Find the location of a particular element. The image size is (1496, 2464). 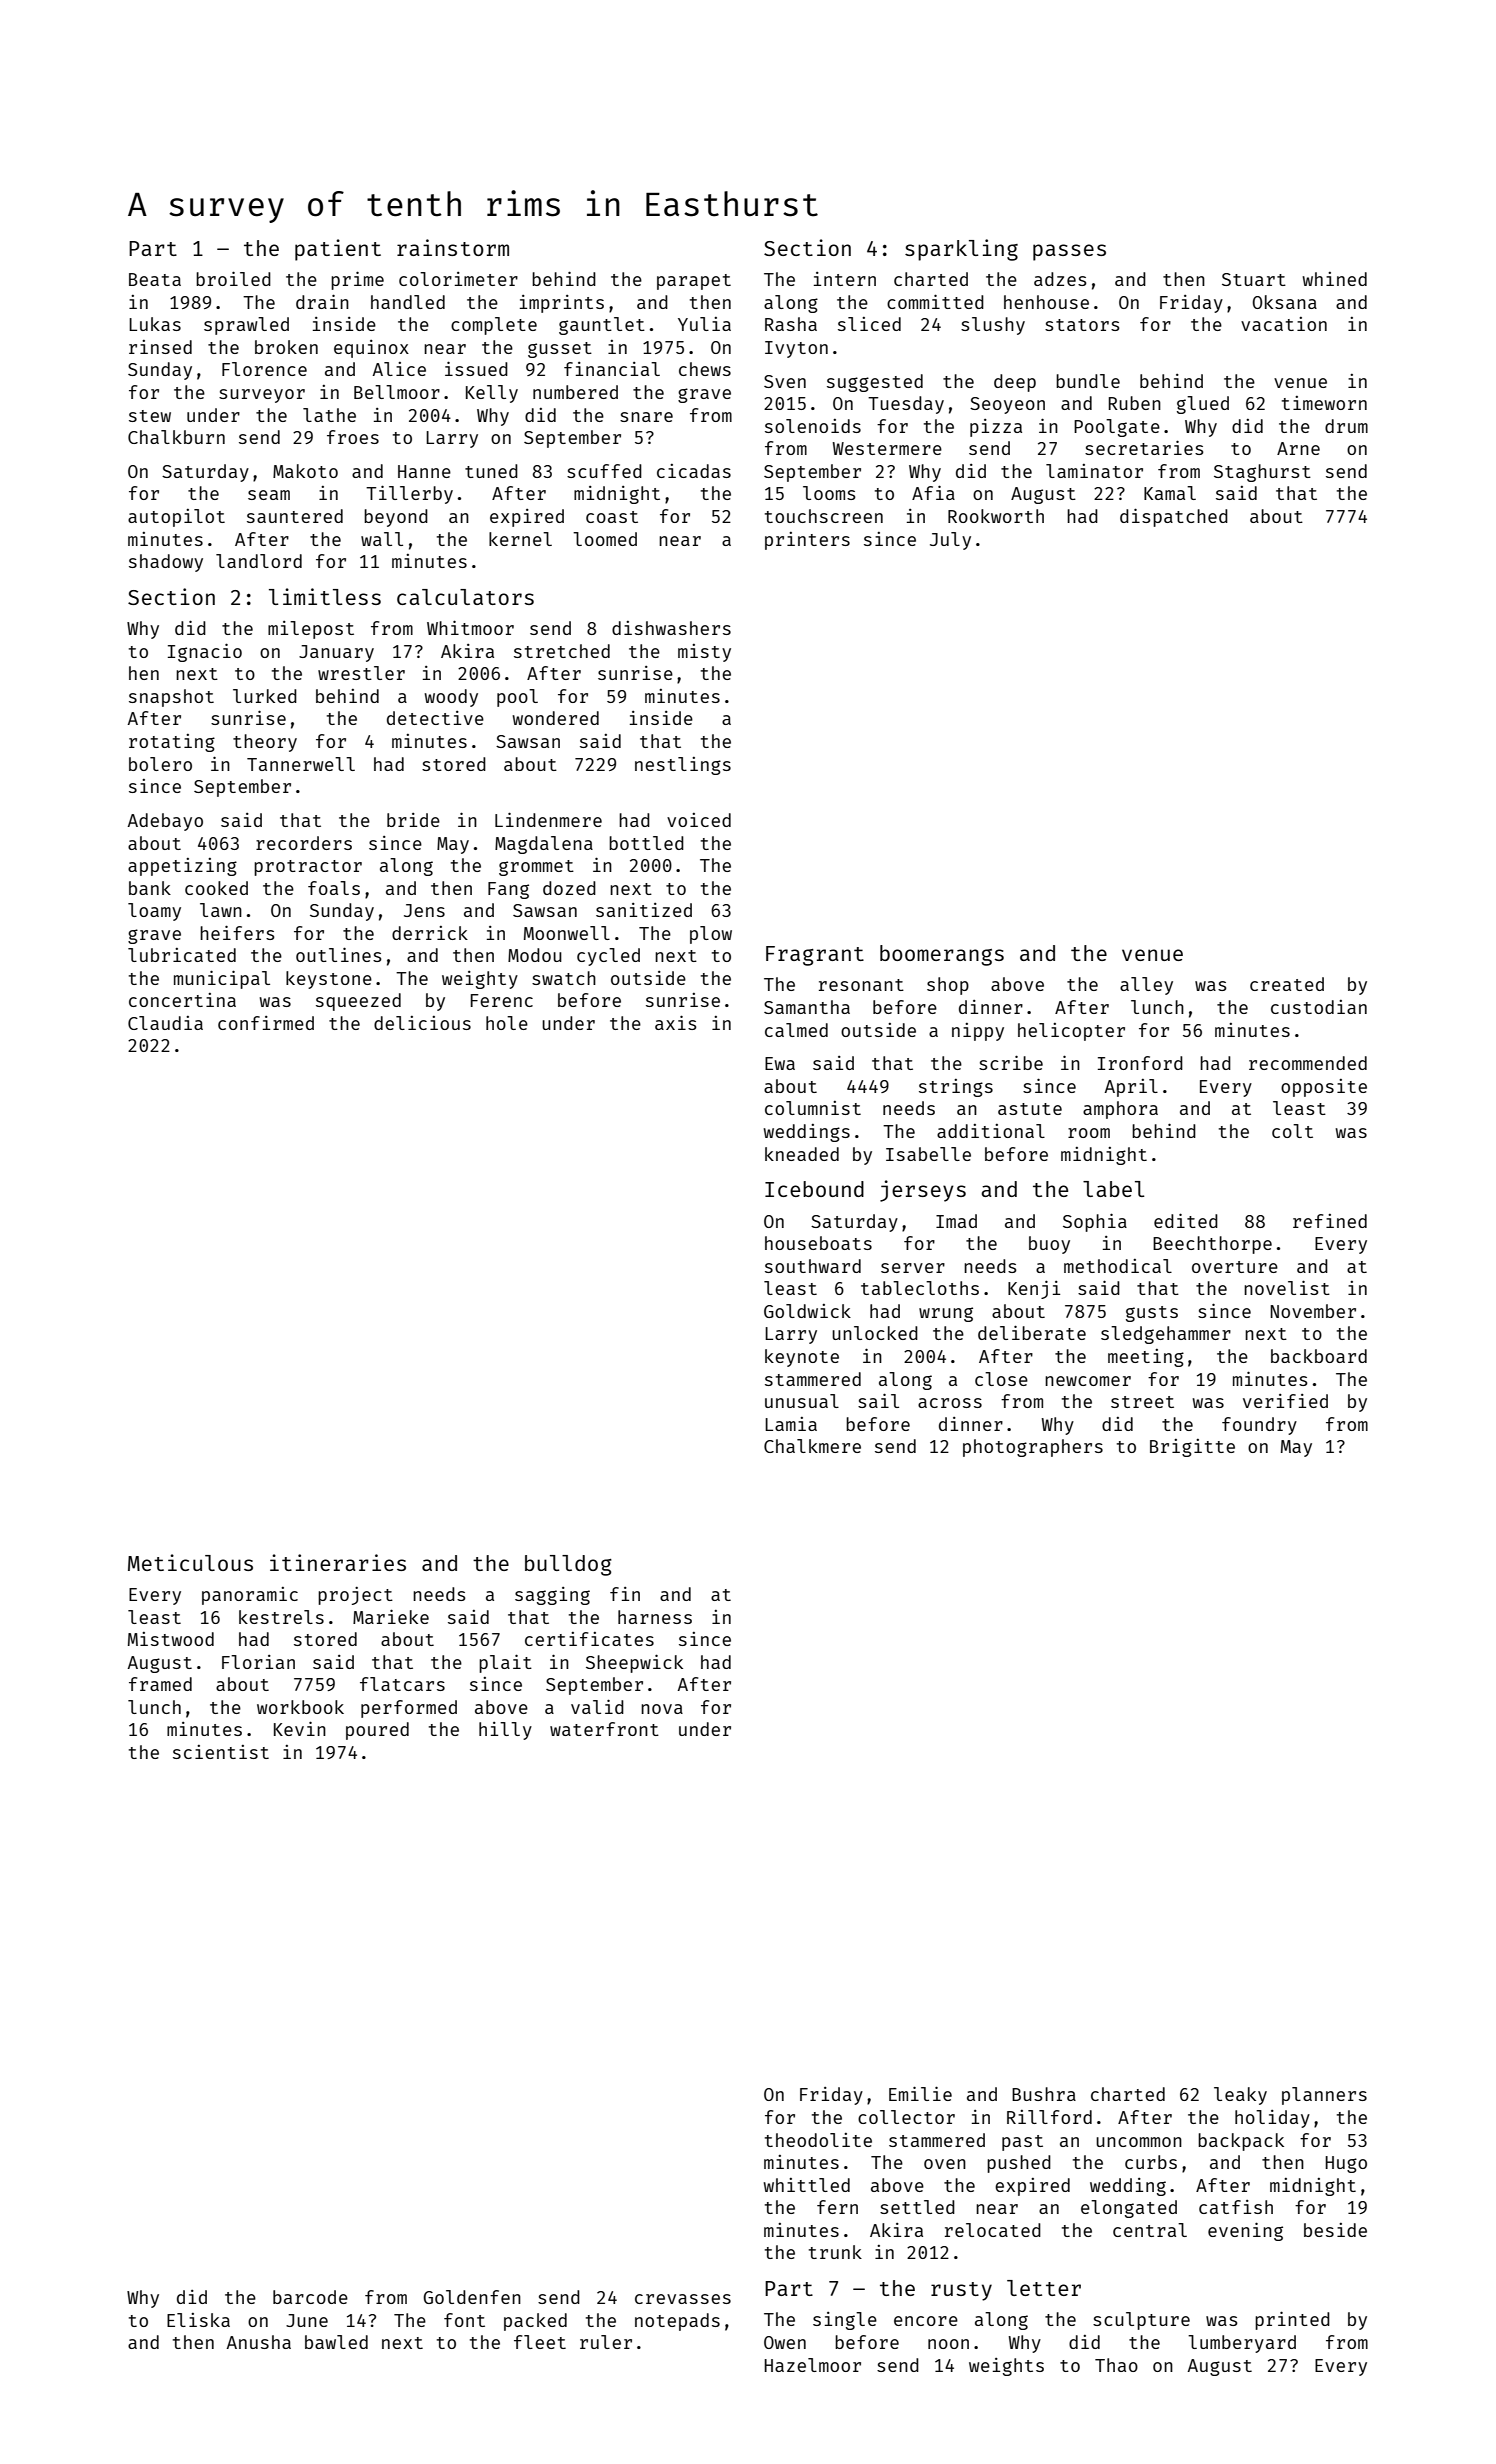

Lamia is located at coordinates (791, 1424).
